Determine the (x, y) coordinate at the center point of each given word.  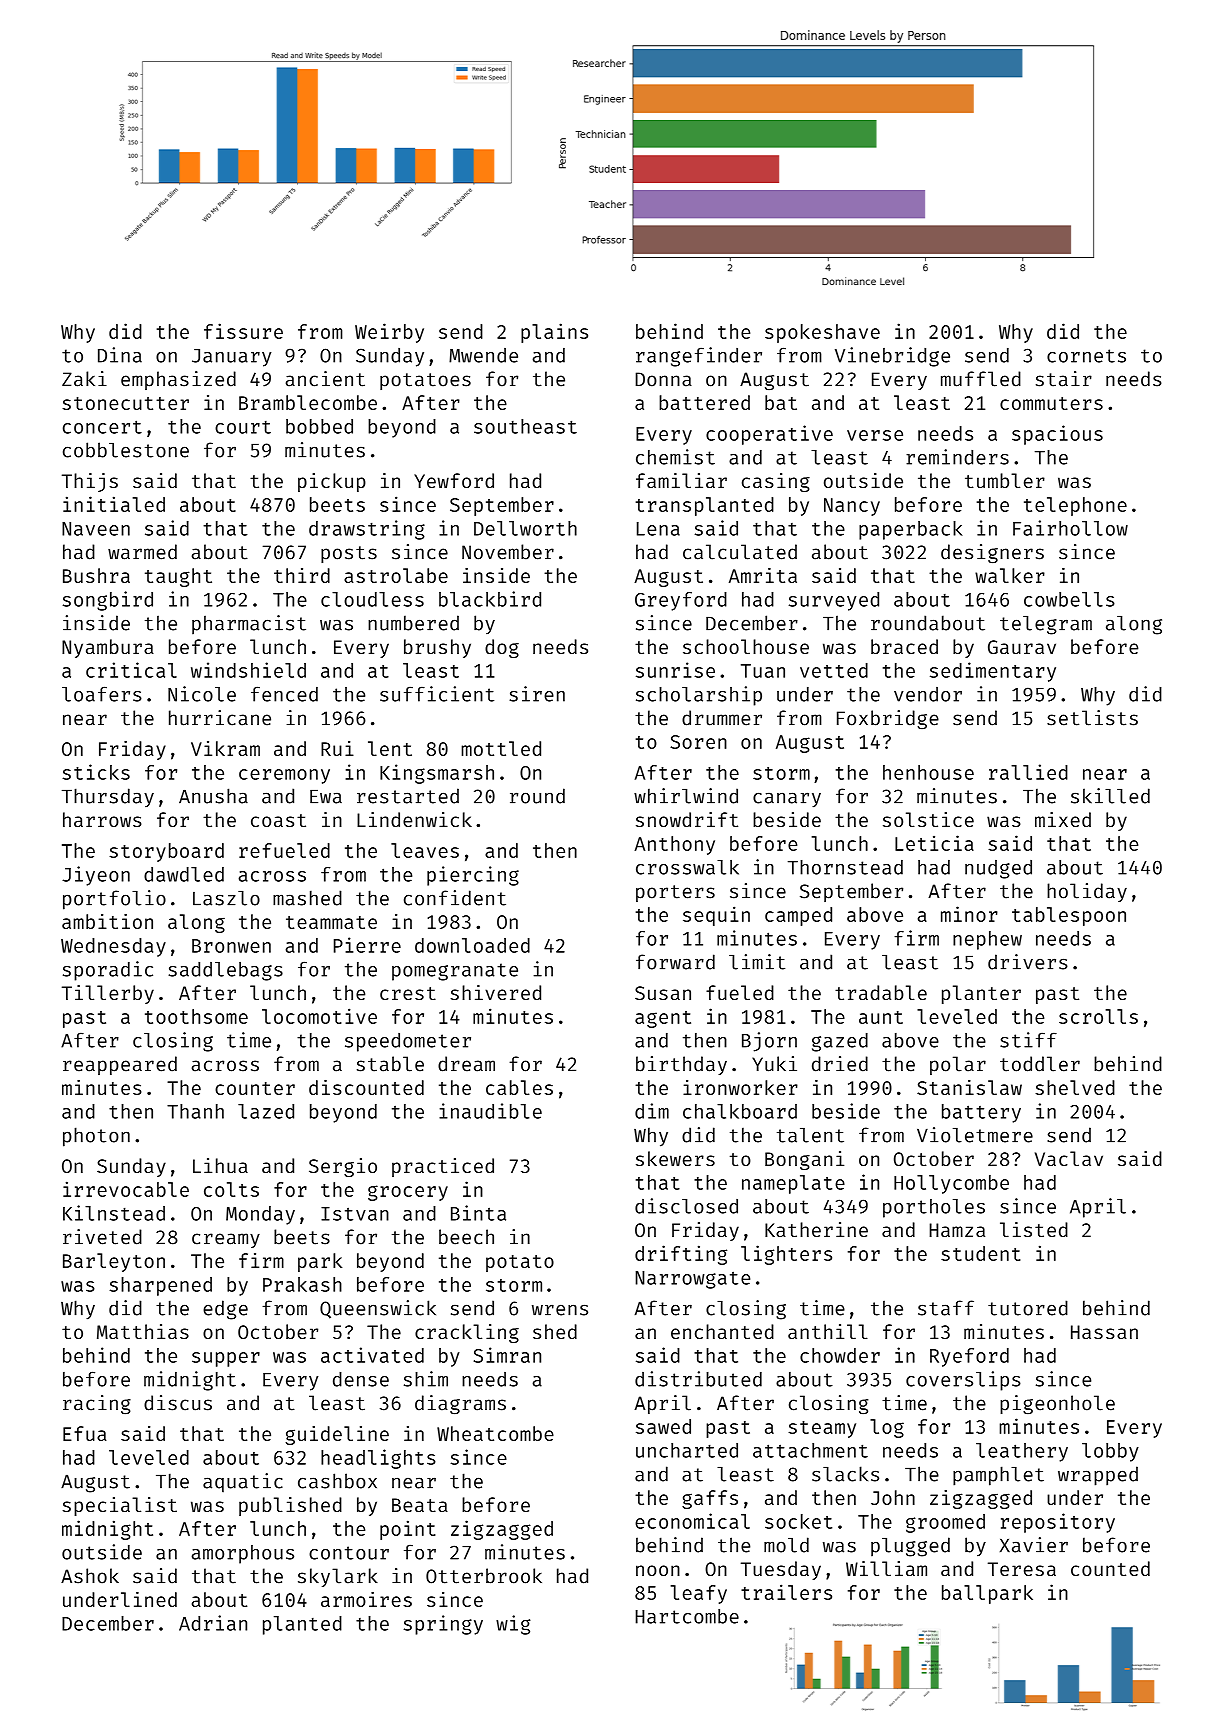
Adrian (213, 1623)
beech (466, 1237)
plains (554, 333)
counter (255, 1088)
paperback (911, 530)
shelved (1075, 1087)
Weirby (389, 333)
